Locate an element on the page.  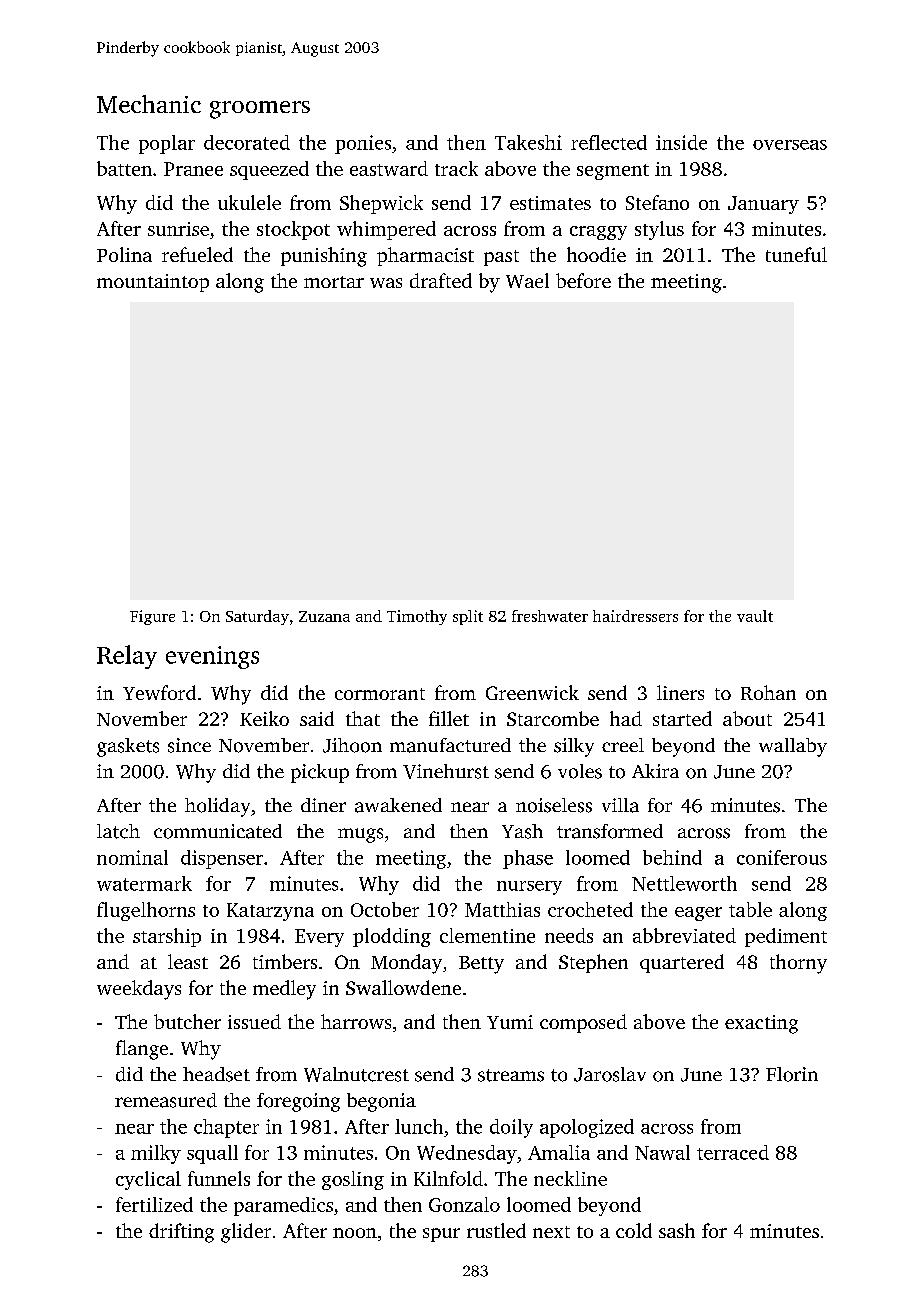
communicated is located at coordinates (218, 831).
